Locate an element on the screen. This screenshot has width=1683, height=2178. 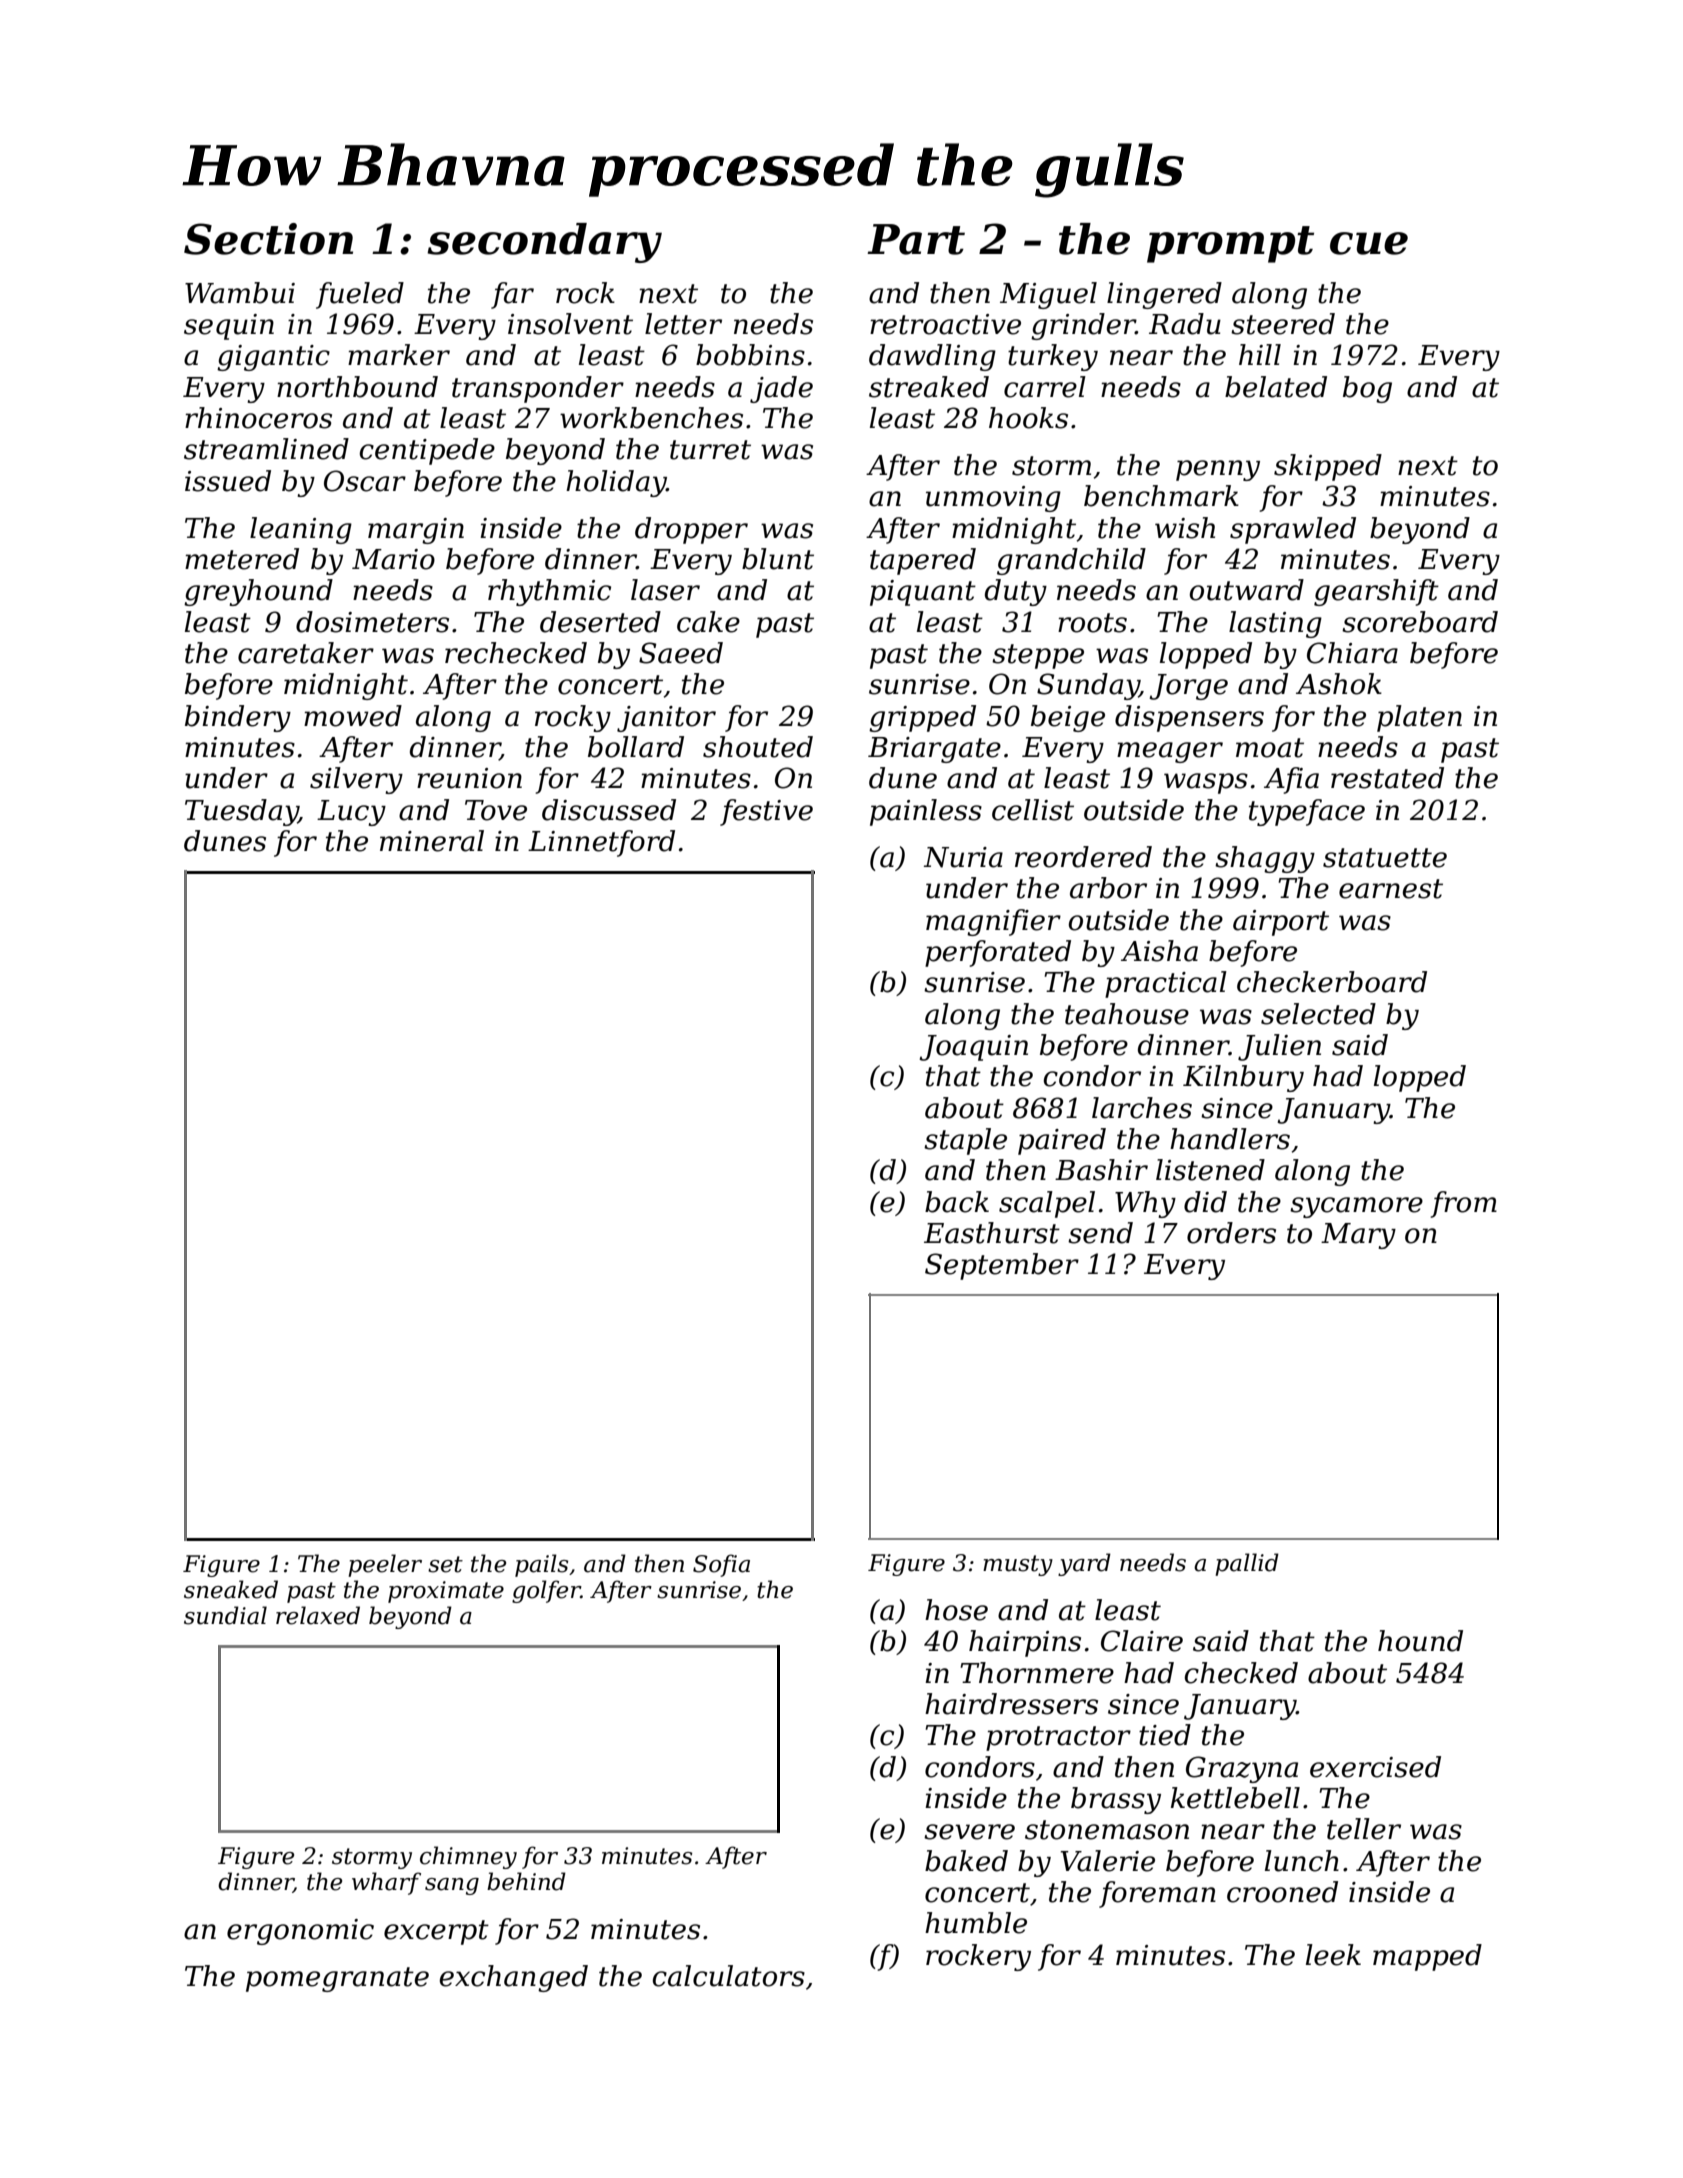
festive is located at coordinates (766, 812).
